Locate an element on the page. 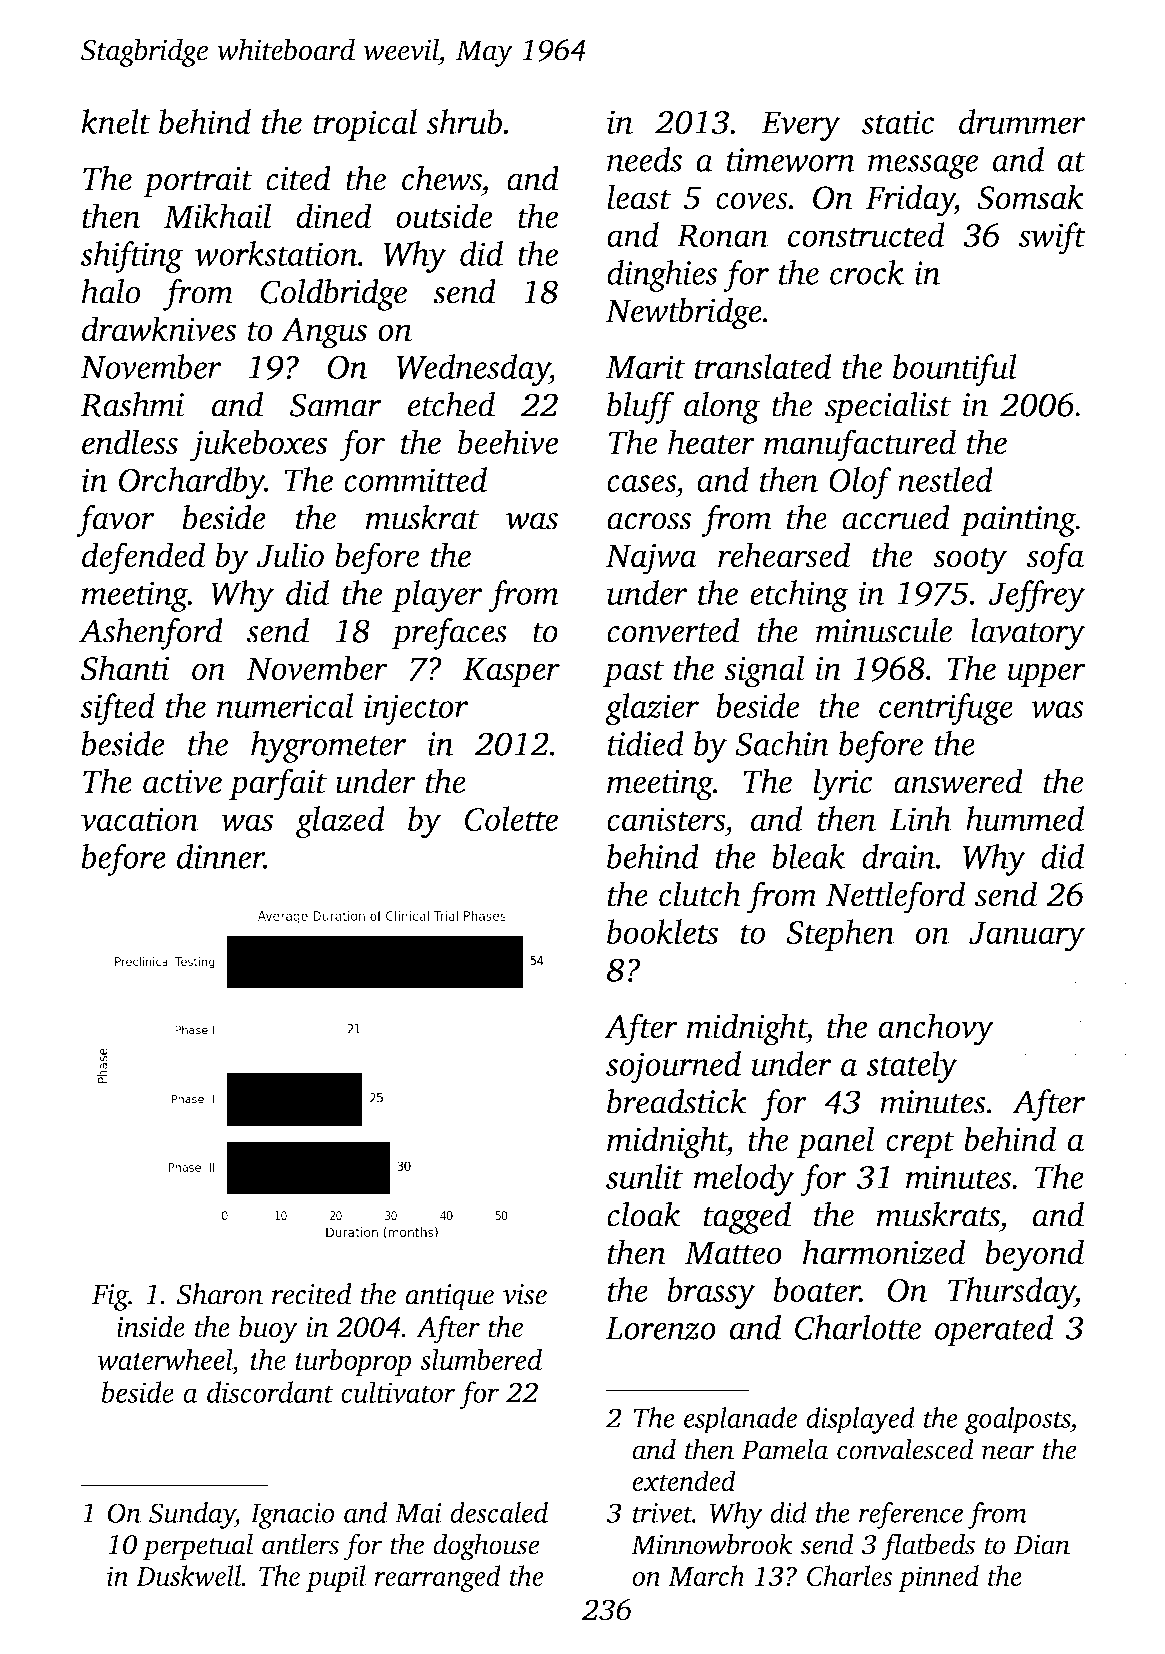 This document has width=1165, height=1654. Somsak is located at coordinates (1030, 197).
